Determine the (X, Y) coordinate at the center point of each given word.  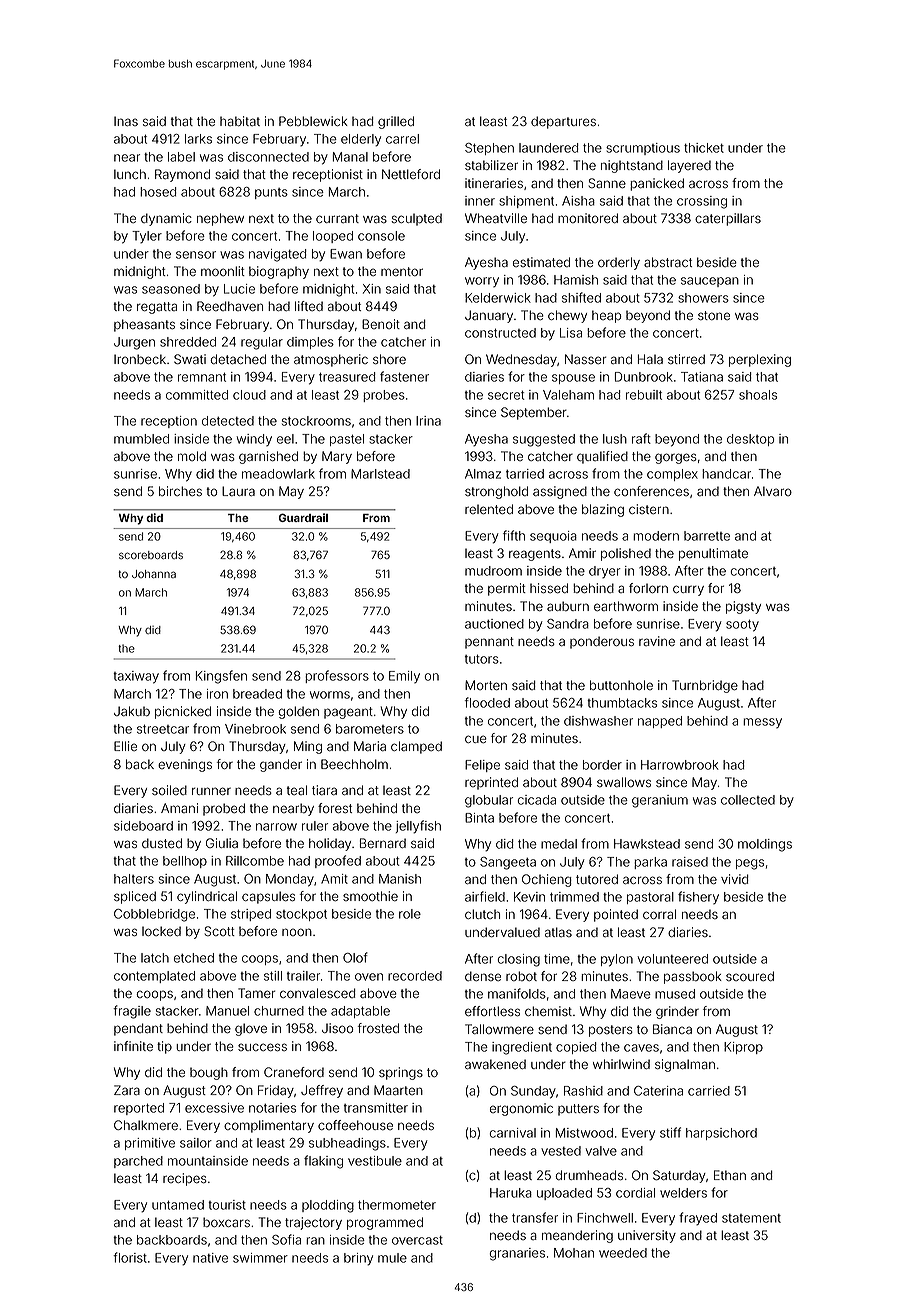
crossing (702, 202)
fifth (514, 535)
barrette (707, 536)
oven (369, 977)
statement (751, 1218)
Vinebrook (255, 729)
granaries (517, 1254)
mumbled (141, 439)
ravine (657, 641)
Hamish (576, 280)
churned (279, 1011)
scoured (750, 976)
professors (337, 676)
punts (271, 193)
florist (130, 1257)
